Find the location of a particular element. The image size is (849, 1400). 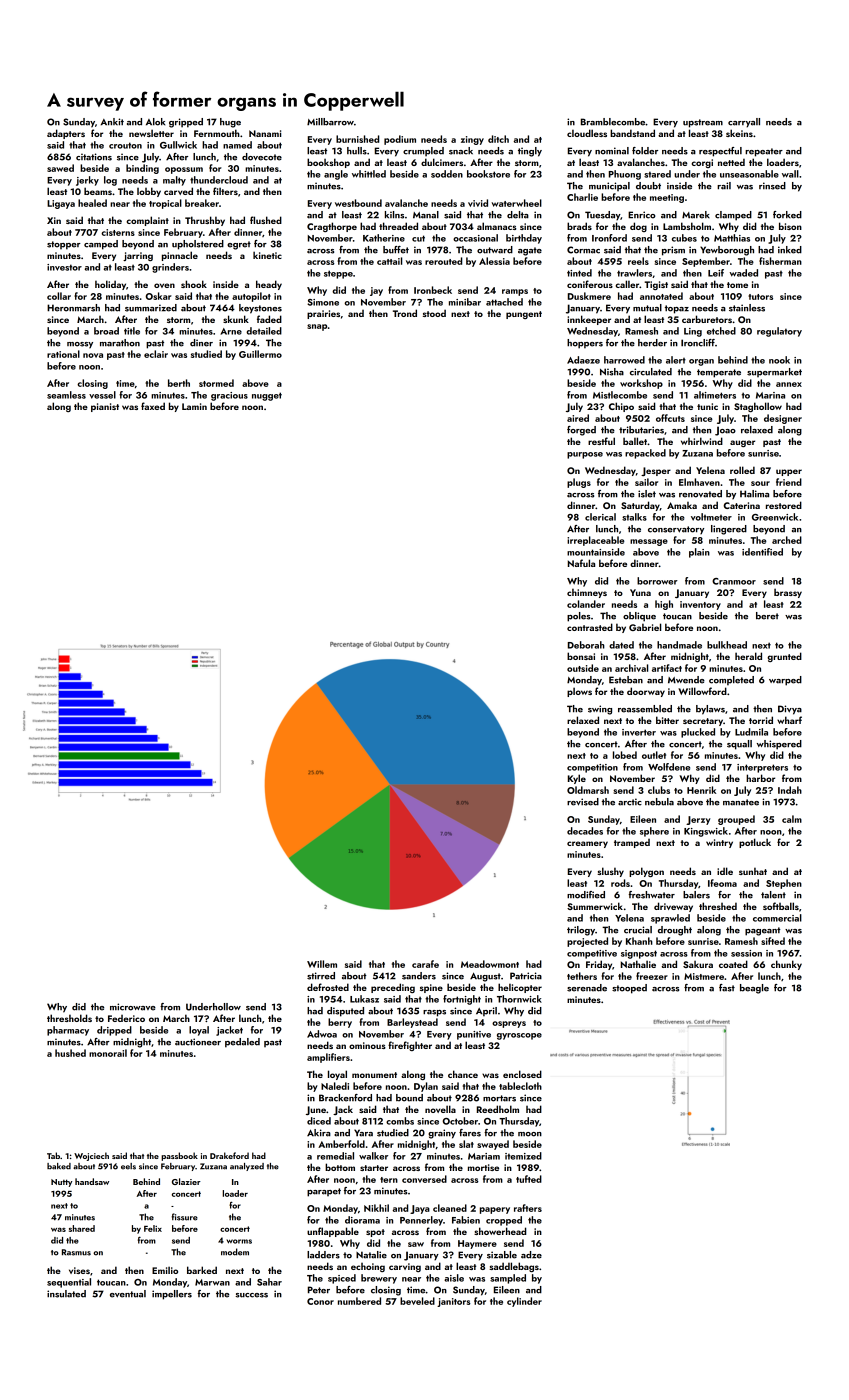

Lamin is located at coordinates (194, 406).
